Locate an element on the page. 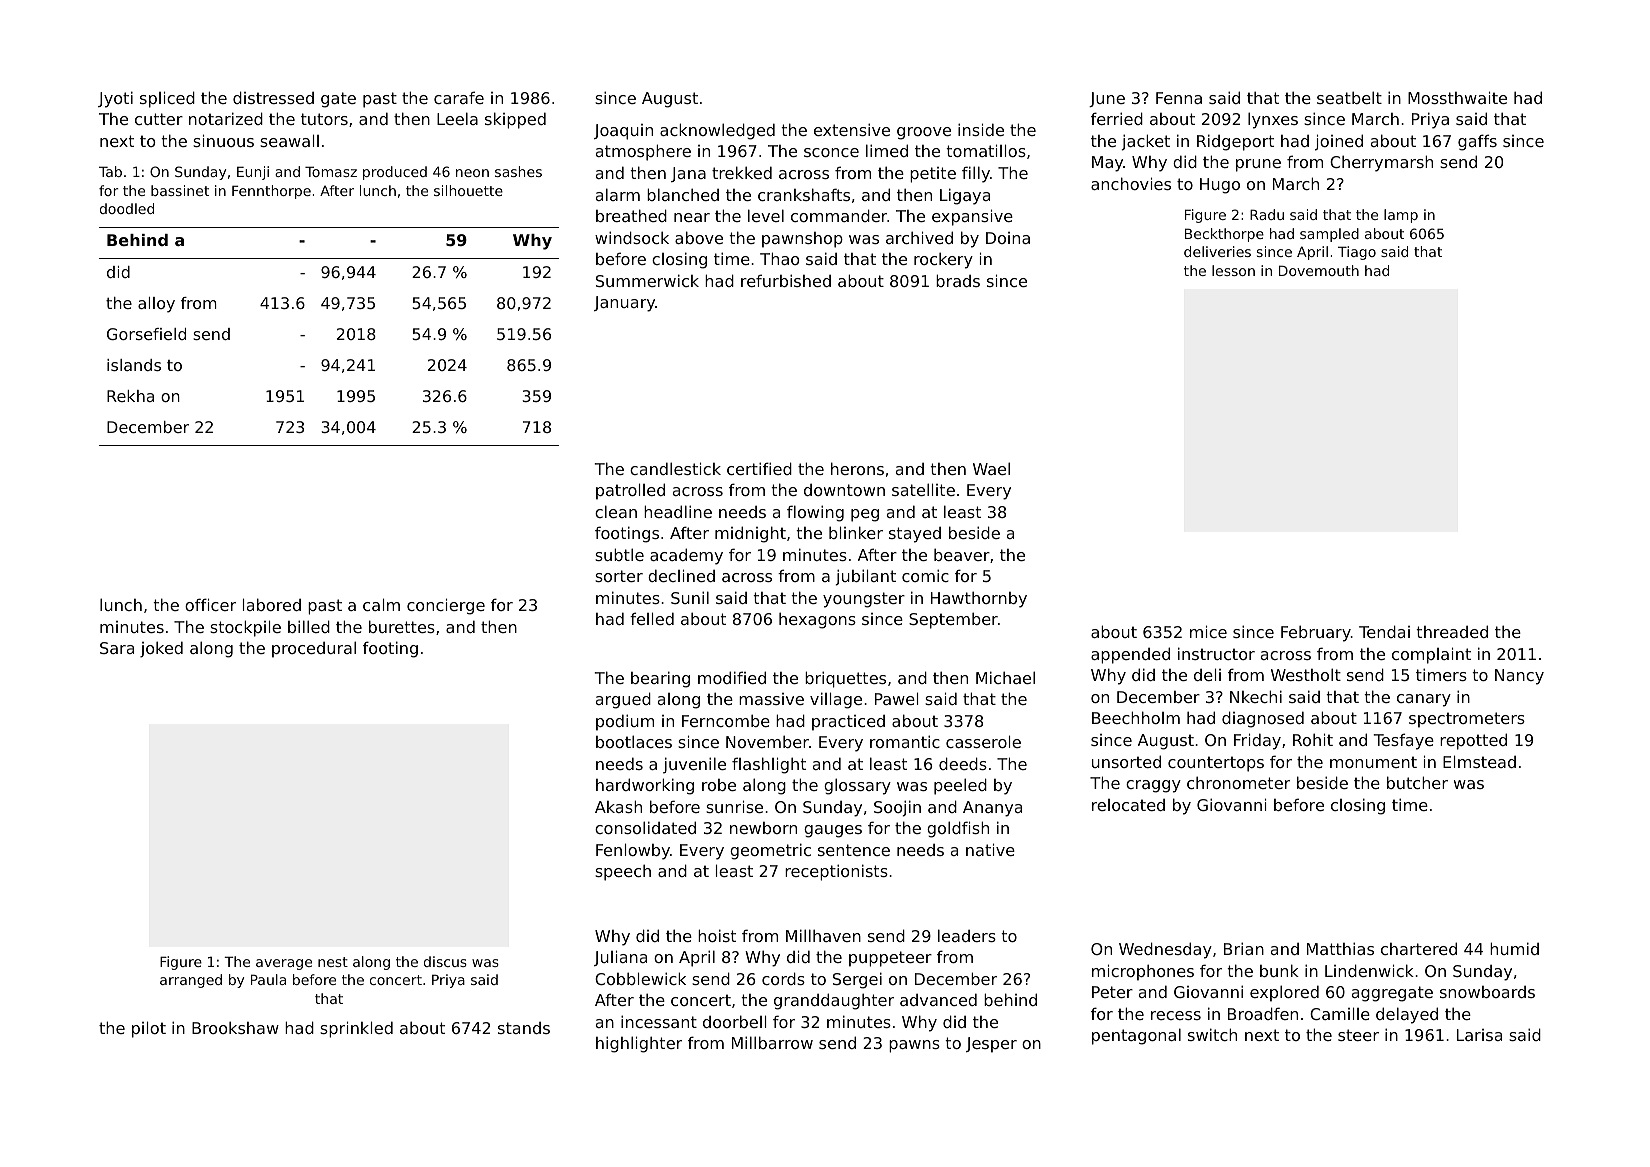 Image resolution: width=1650 pixels, height=1167 pixels. Wael is located at coordinates (991, 468).
